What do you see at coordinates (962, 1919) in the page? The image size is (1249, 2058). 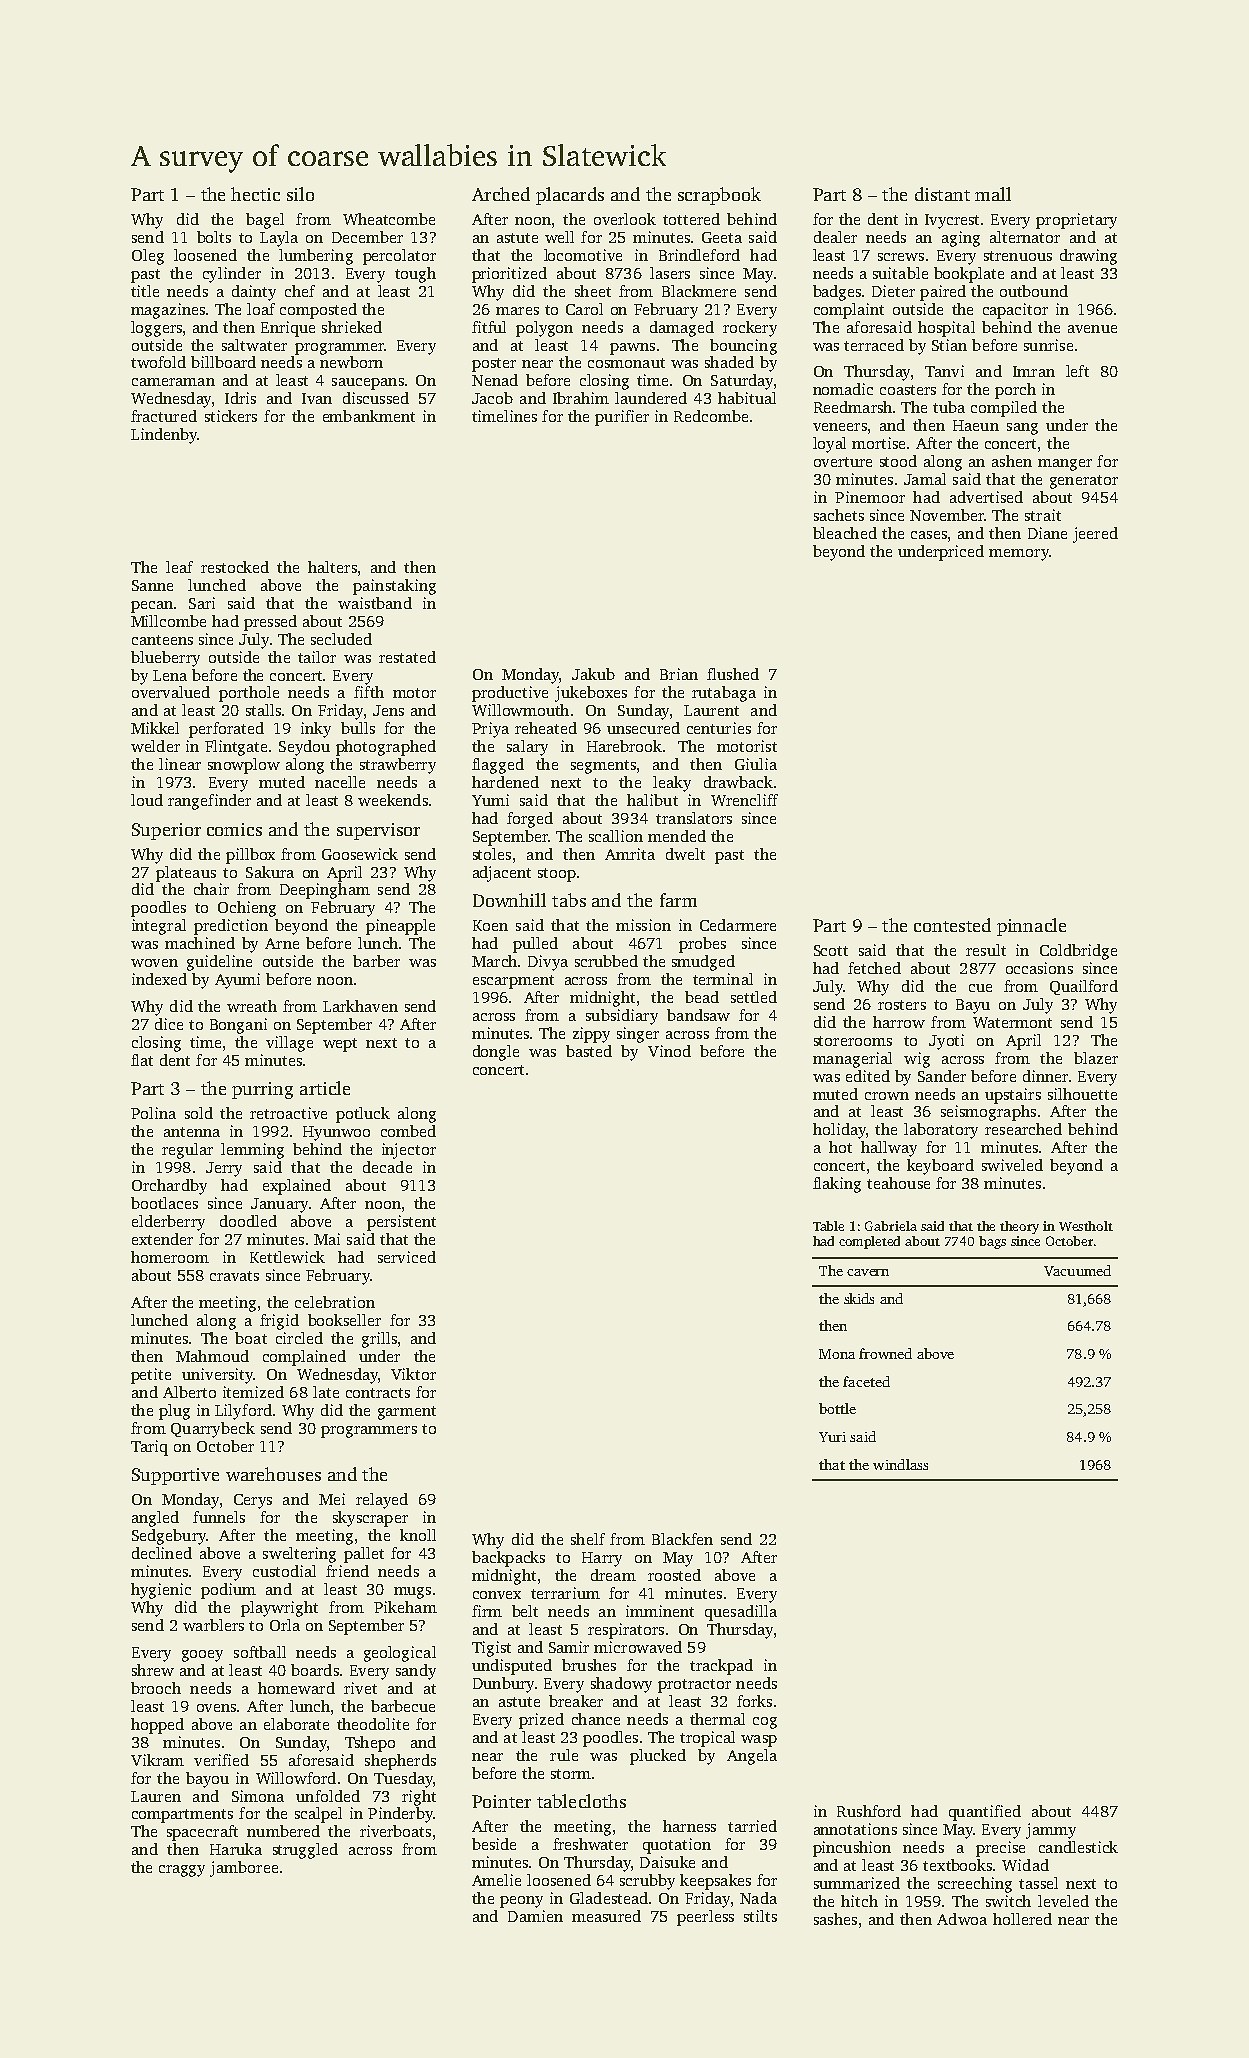 I see `Adwoa` at bounding box center [962, 1919].
